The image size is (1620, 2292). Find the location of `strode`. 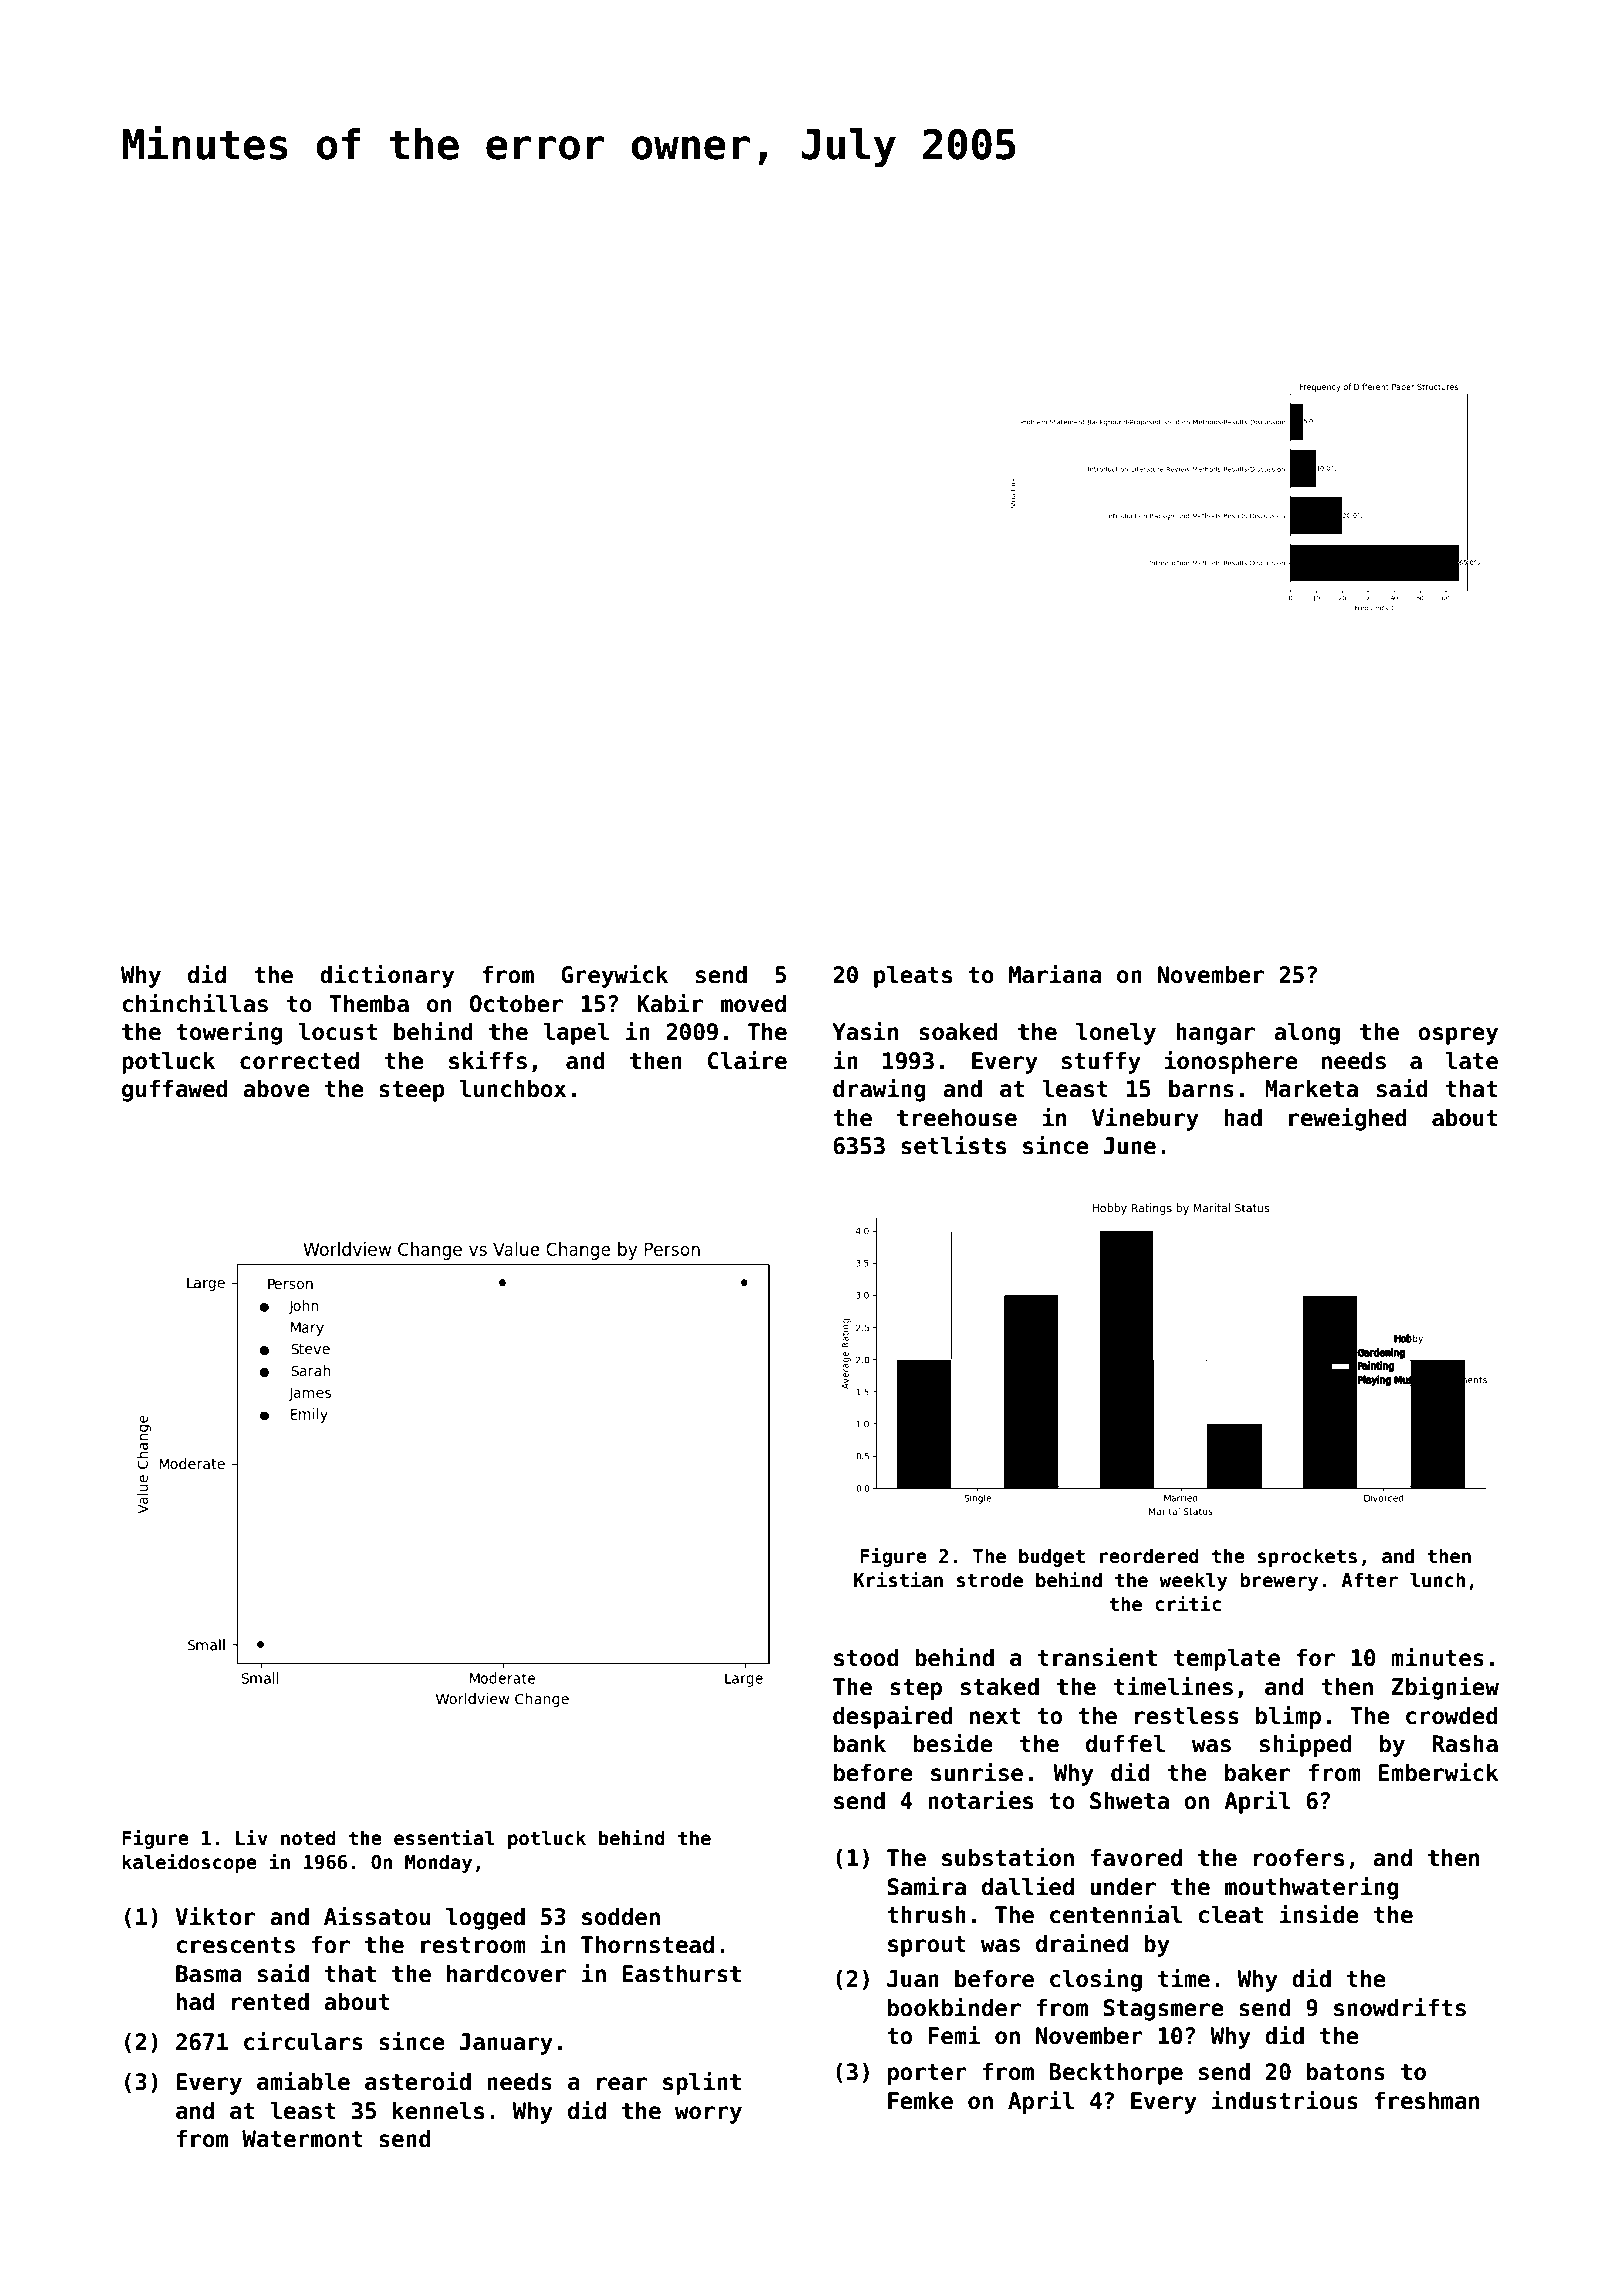

strode is located at coordinates (990, 1580).
